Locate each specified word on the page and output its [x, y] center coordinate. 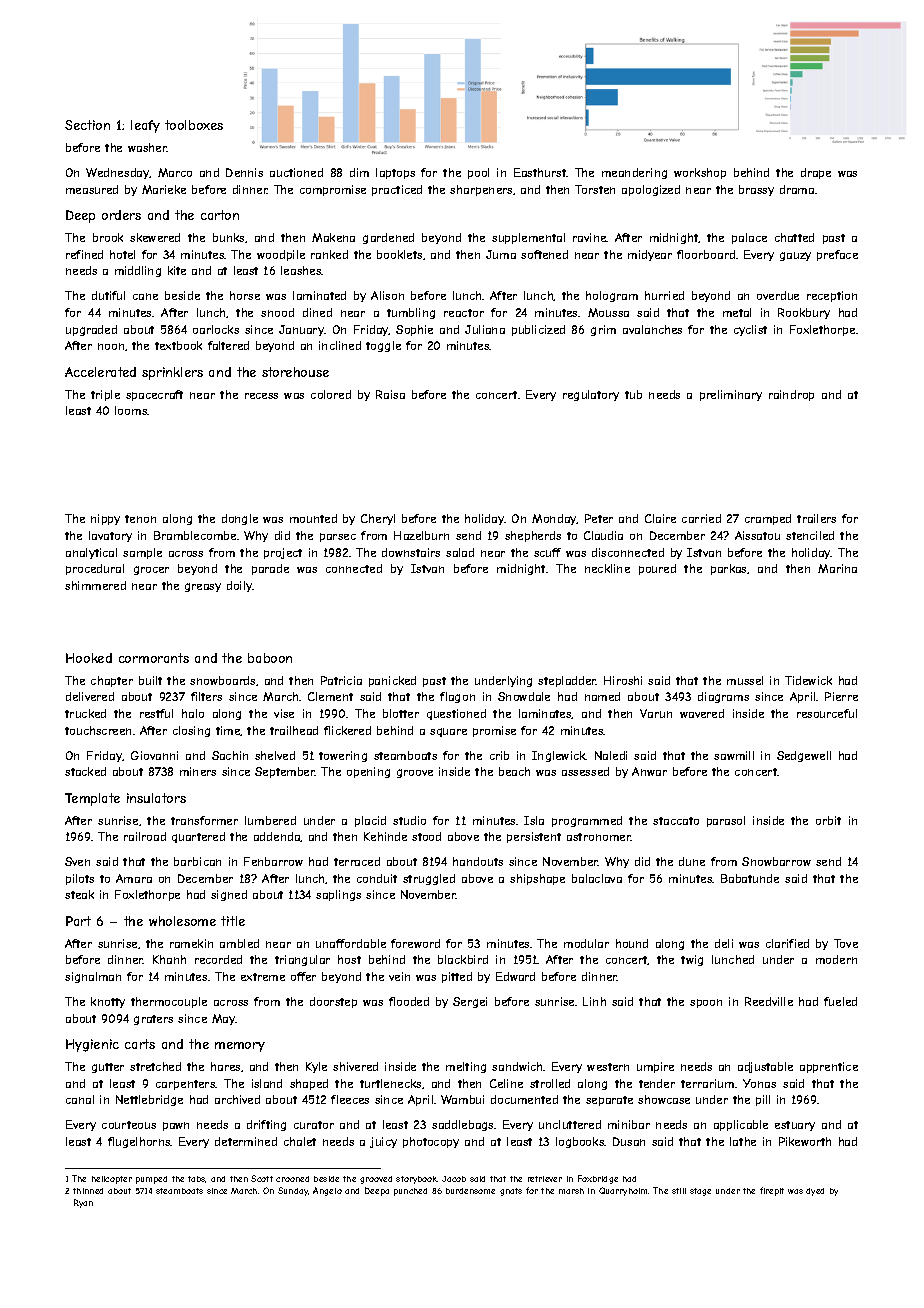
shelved [275, 755]
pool [478, 173]
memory [240, 1047]
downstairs [411, 552]
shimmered [95, 585]
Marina [837, 568]
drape [816, 173]
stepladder [567, 681]
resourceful [827, 713]
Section [87, 125]
